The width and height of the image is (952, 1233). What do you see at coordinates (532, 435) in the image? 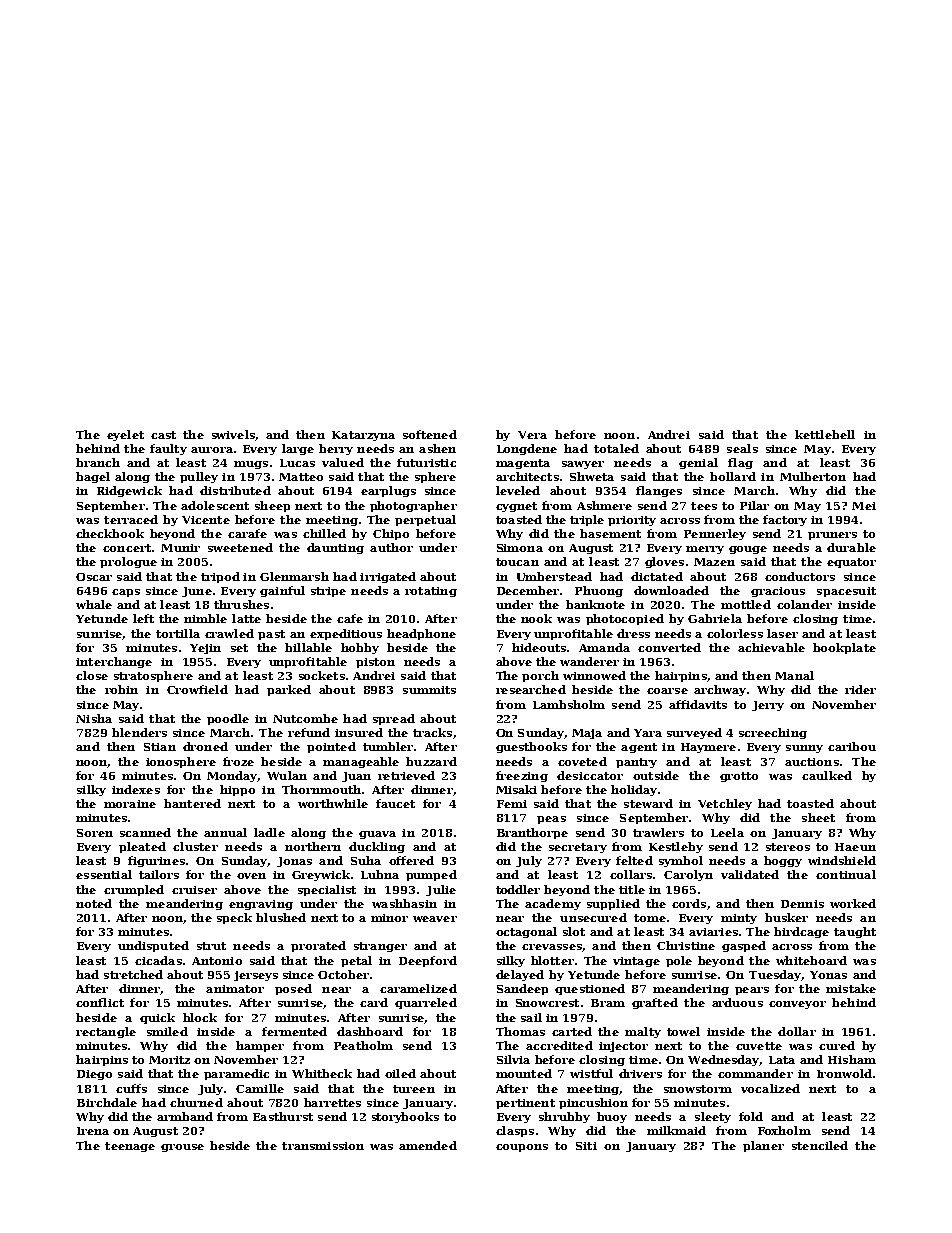
I see `Vera` at bounding box center [532, 435].
